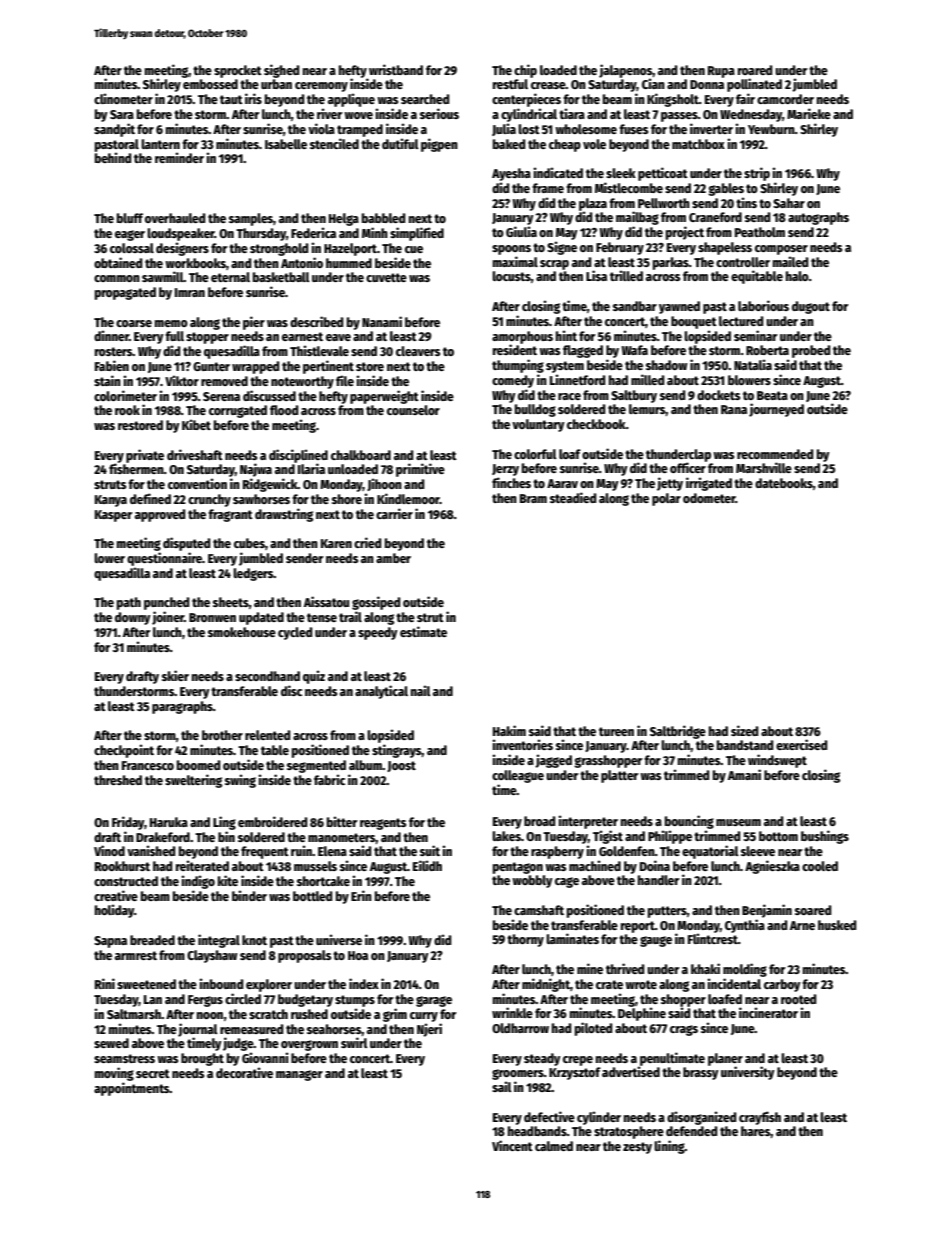  I want to click on machined, so click(595, 865).
